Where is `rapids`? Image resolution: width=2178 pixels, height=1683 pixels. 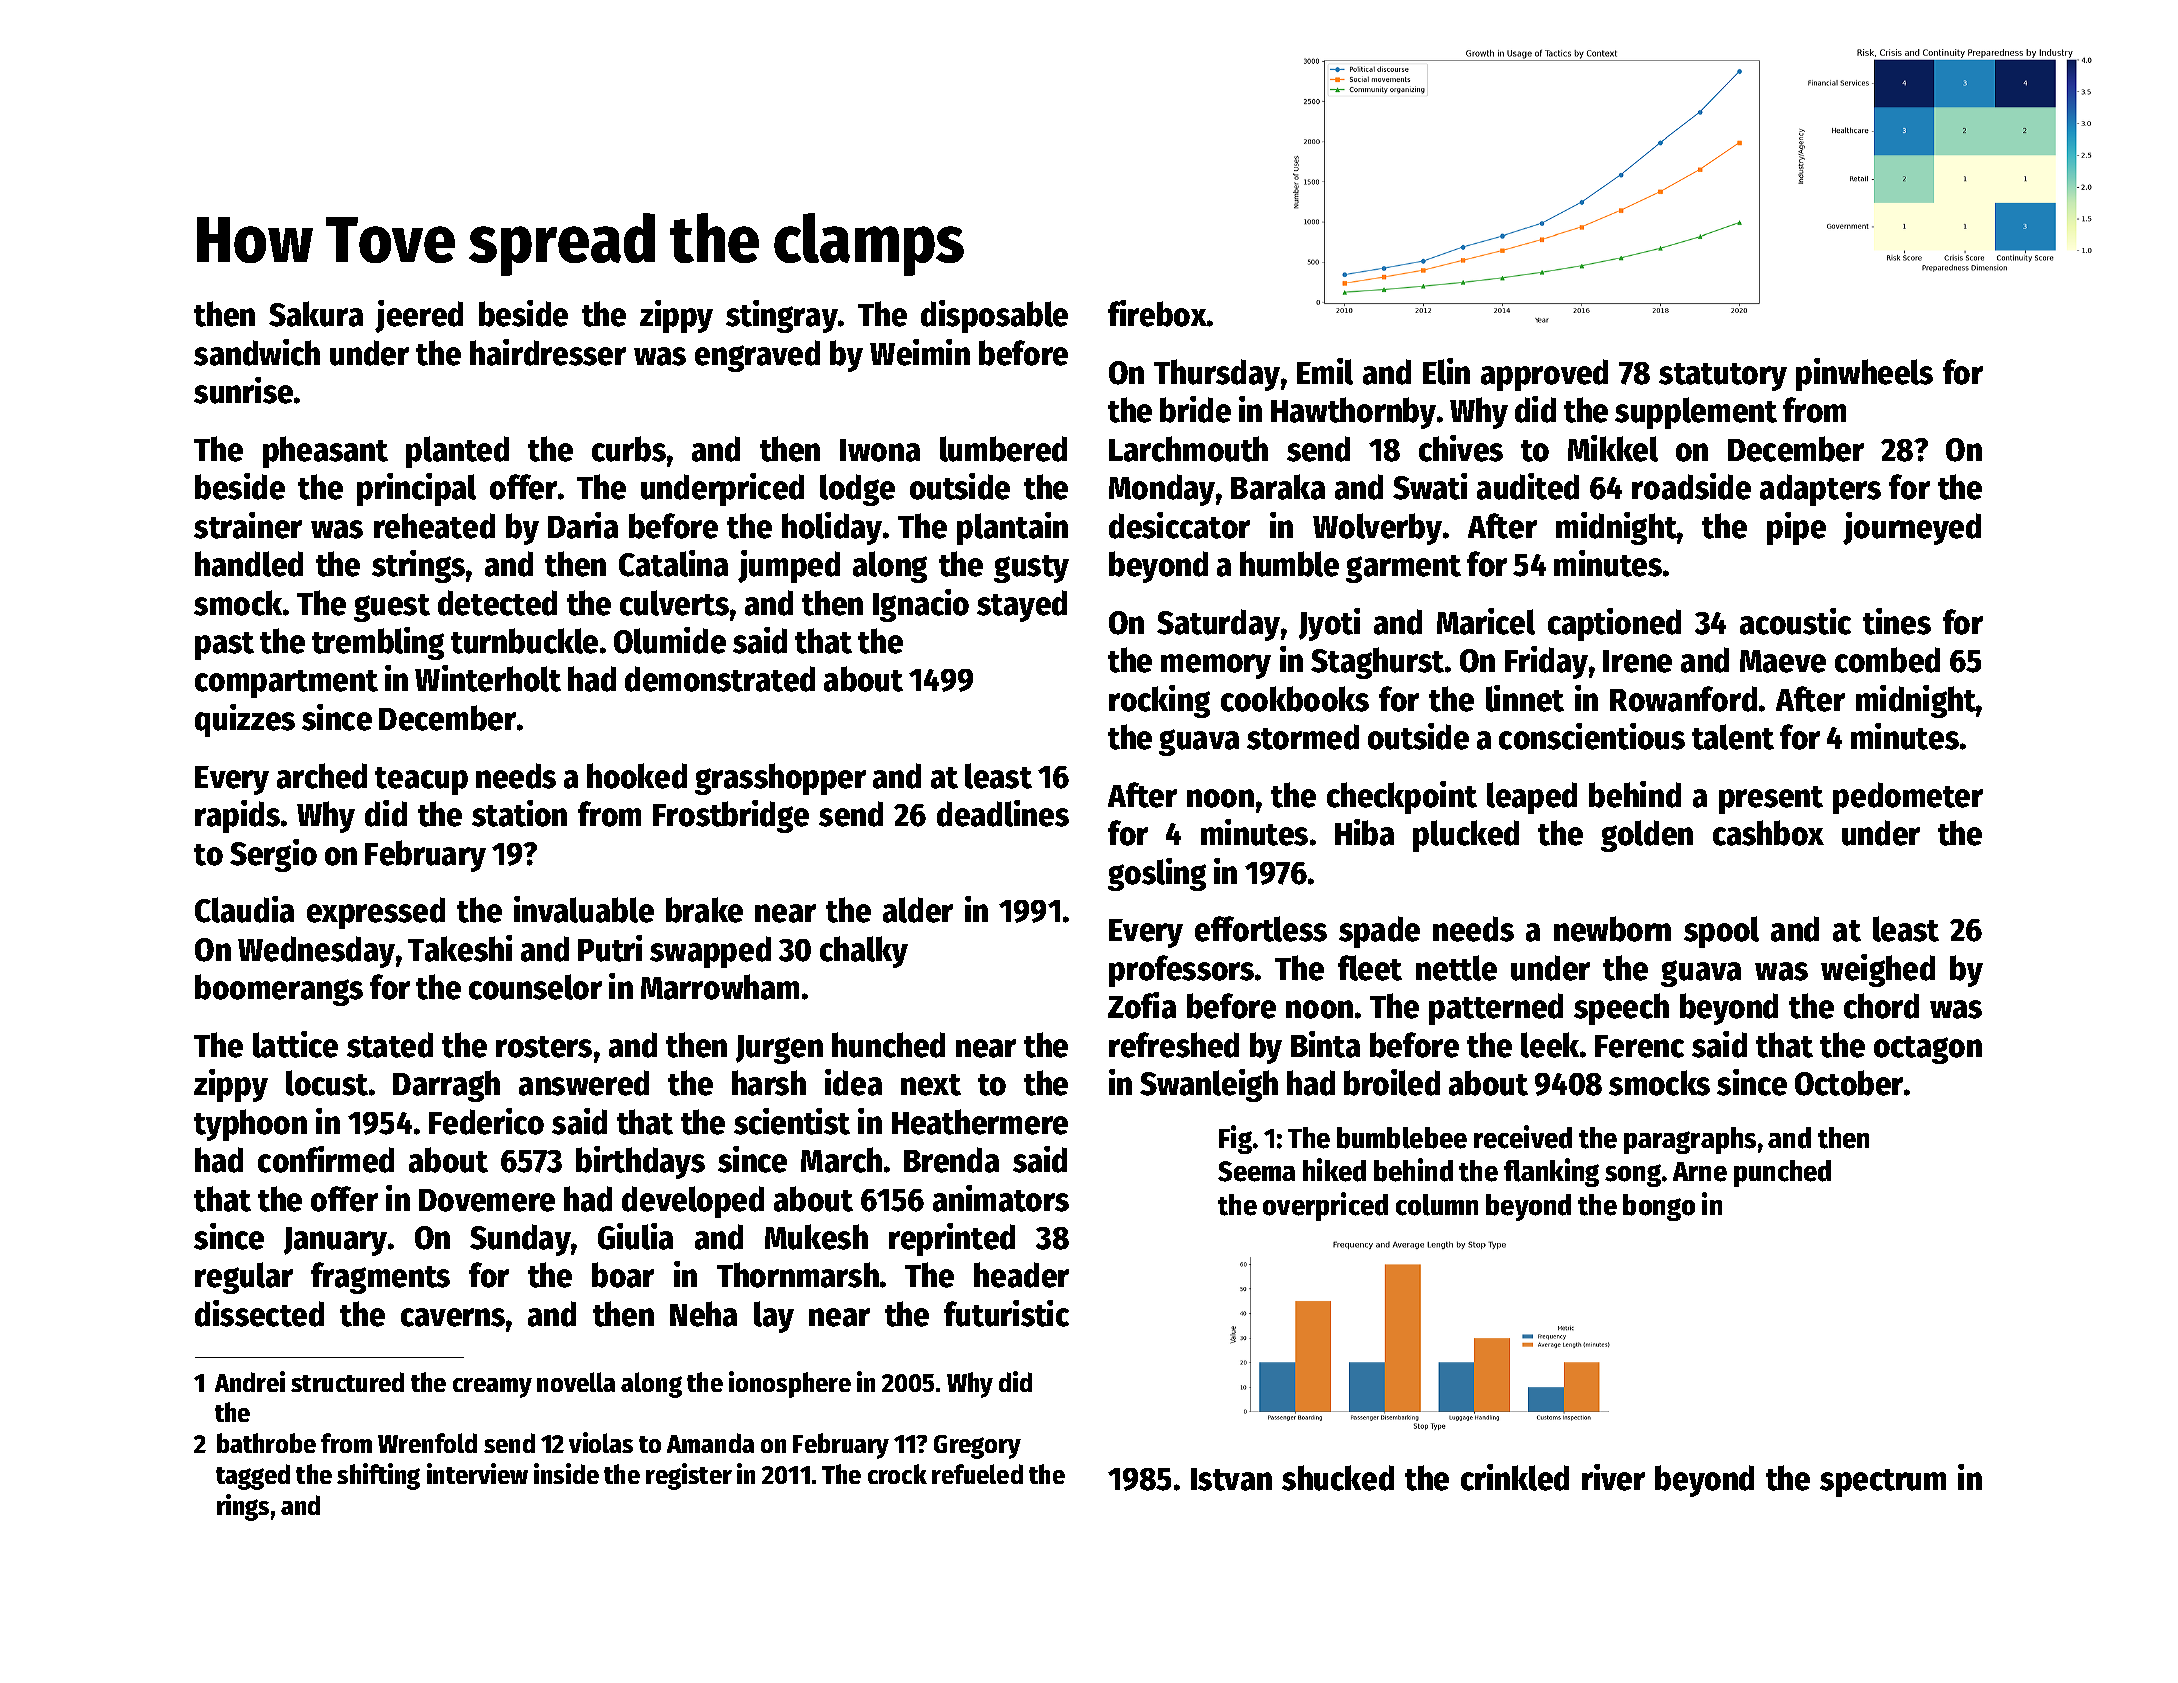
rapids is located at coordinates (237, 816).
